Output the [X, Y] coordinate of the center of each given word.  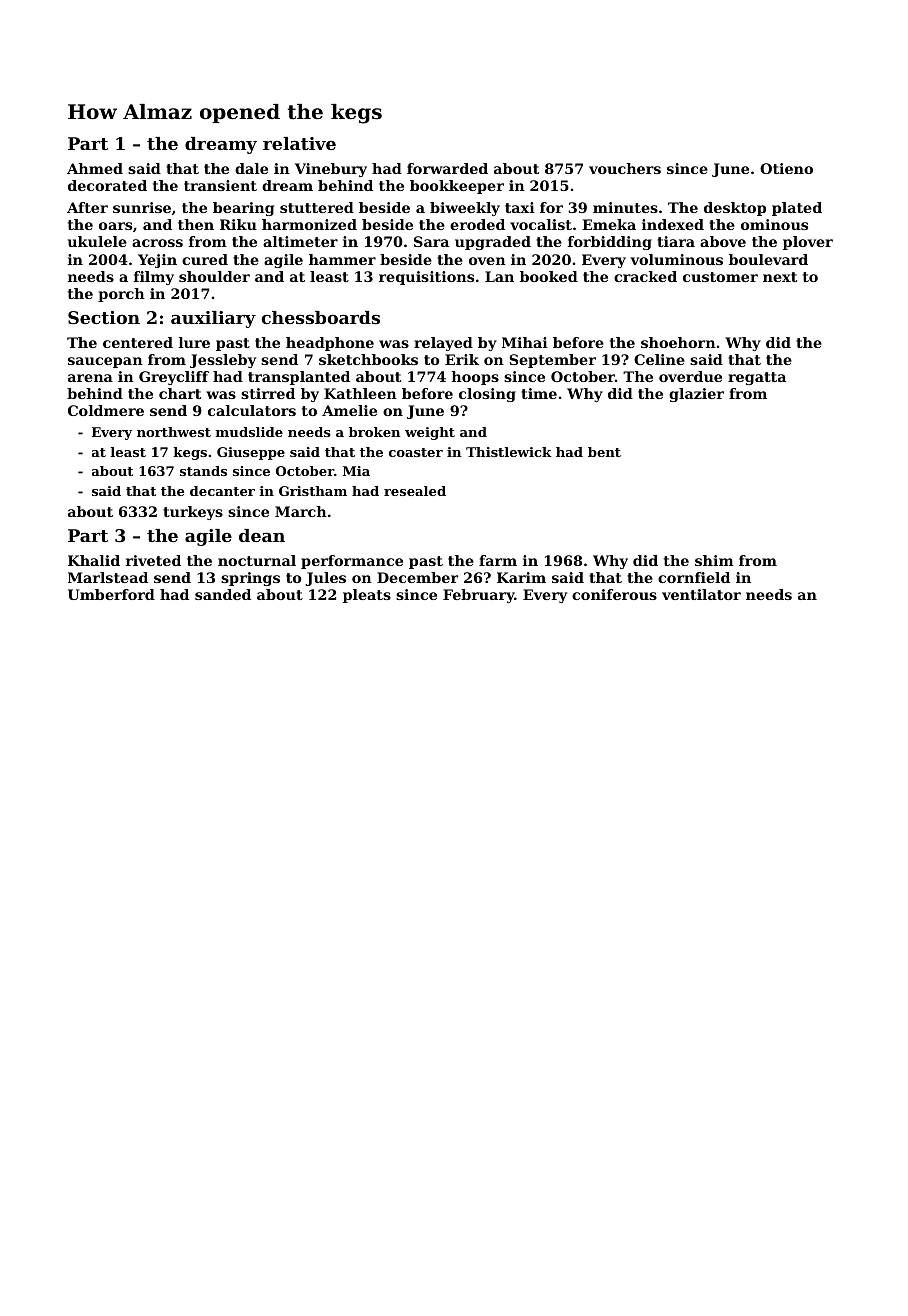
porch [121, 295]
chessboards [320, 317]
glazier [696, 395]
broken [374, 432]
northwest [174, 432]
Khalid [94, 560]
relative [299, 143]
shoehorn [678, 342]
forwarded [447, 168]
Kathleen [360, 393]
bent [604, 452]
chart [180, 393]
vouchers [625, 168]
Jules [325, 579]
